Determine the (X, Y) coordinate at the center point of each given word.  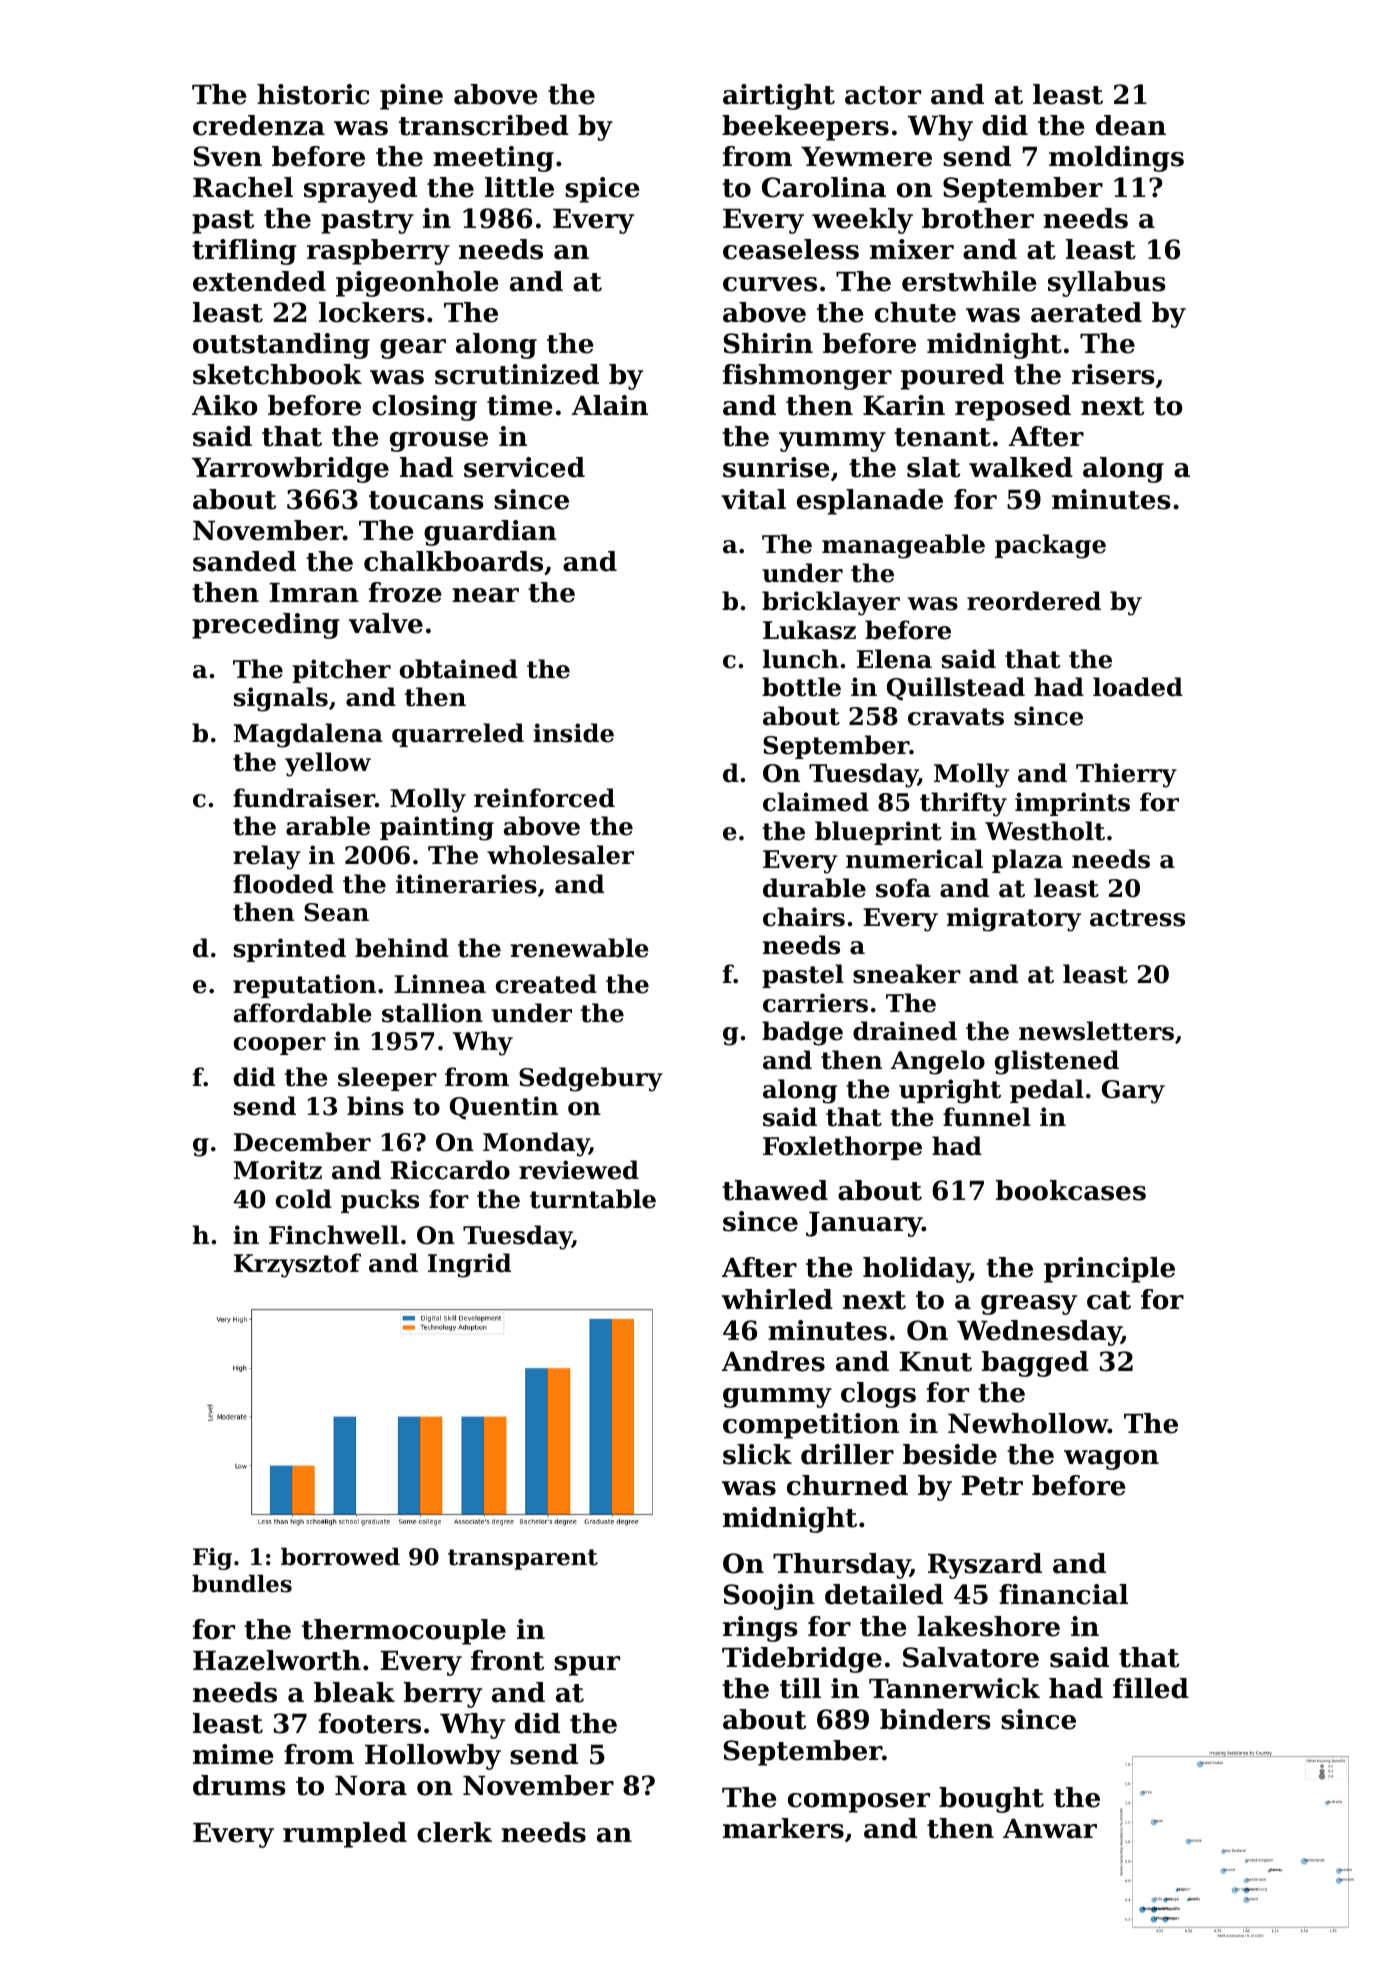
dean (1131, 125)
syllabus (1107, 284)
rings (760, 1629)
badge (802, 1033)
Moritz (278, 1170)
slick (757, 1454)
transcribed (484, 125)
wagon (1111, 1460)
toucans (426, 500)
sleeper (387, 1079)
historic (313, 94)
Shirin (768, 343)
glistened (1057, 1062)
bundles (242, 1584)
